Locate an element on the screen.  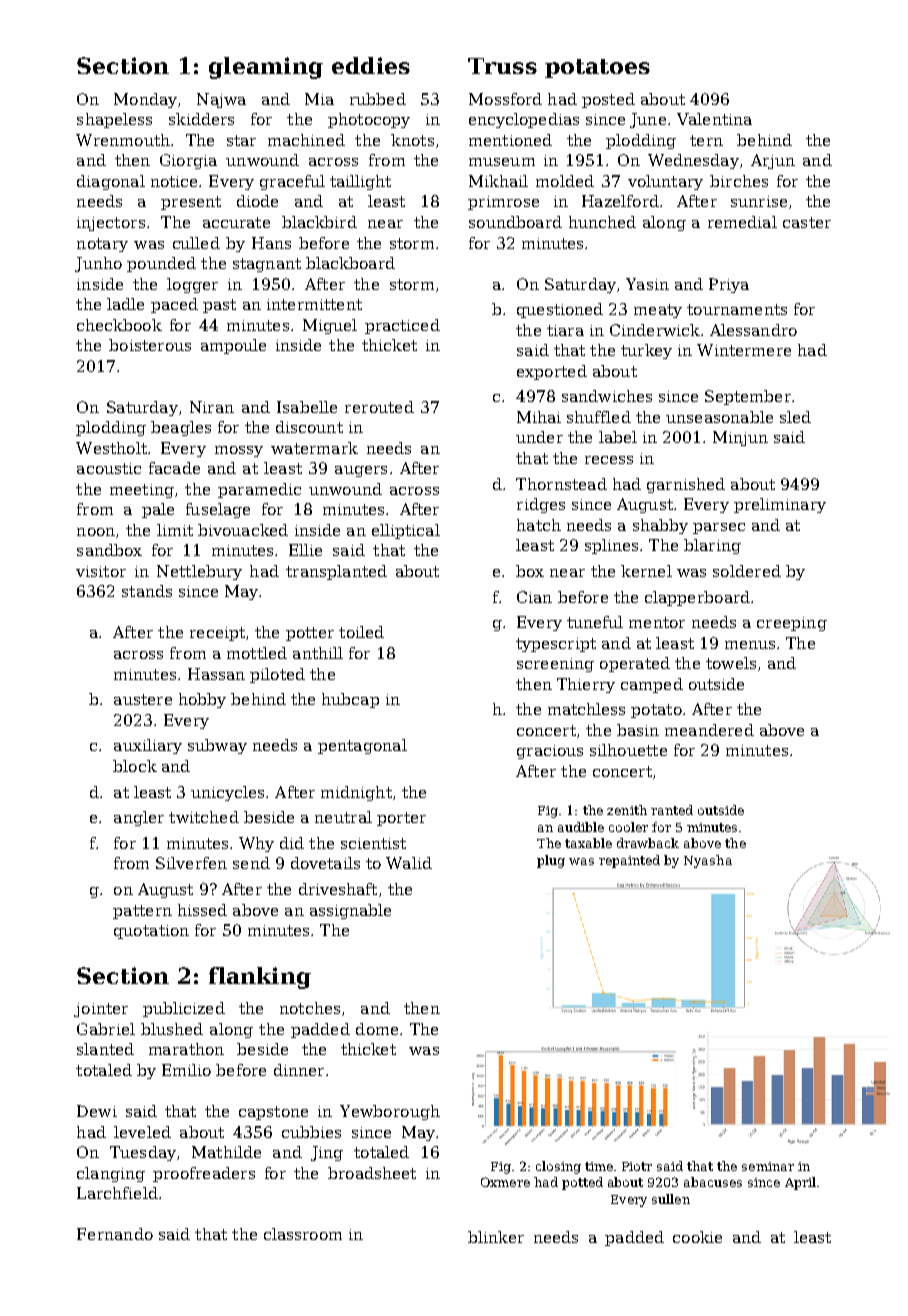
cookie is located at coordinates (697, 1237).
